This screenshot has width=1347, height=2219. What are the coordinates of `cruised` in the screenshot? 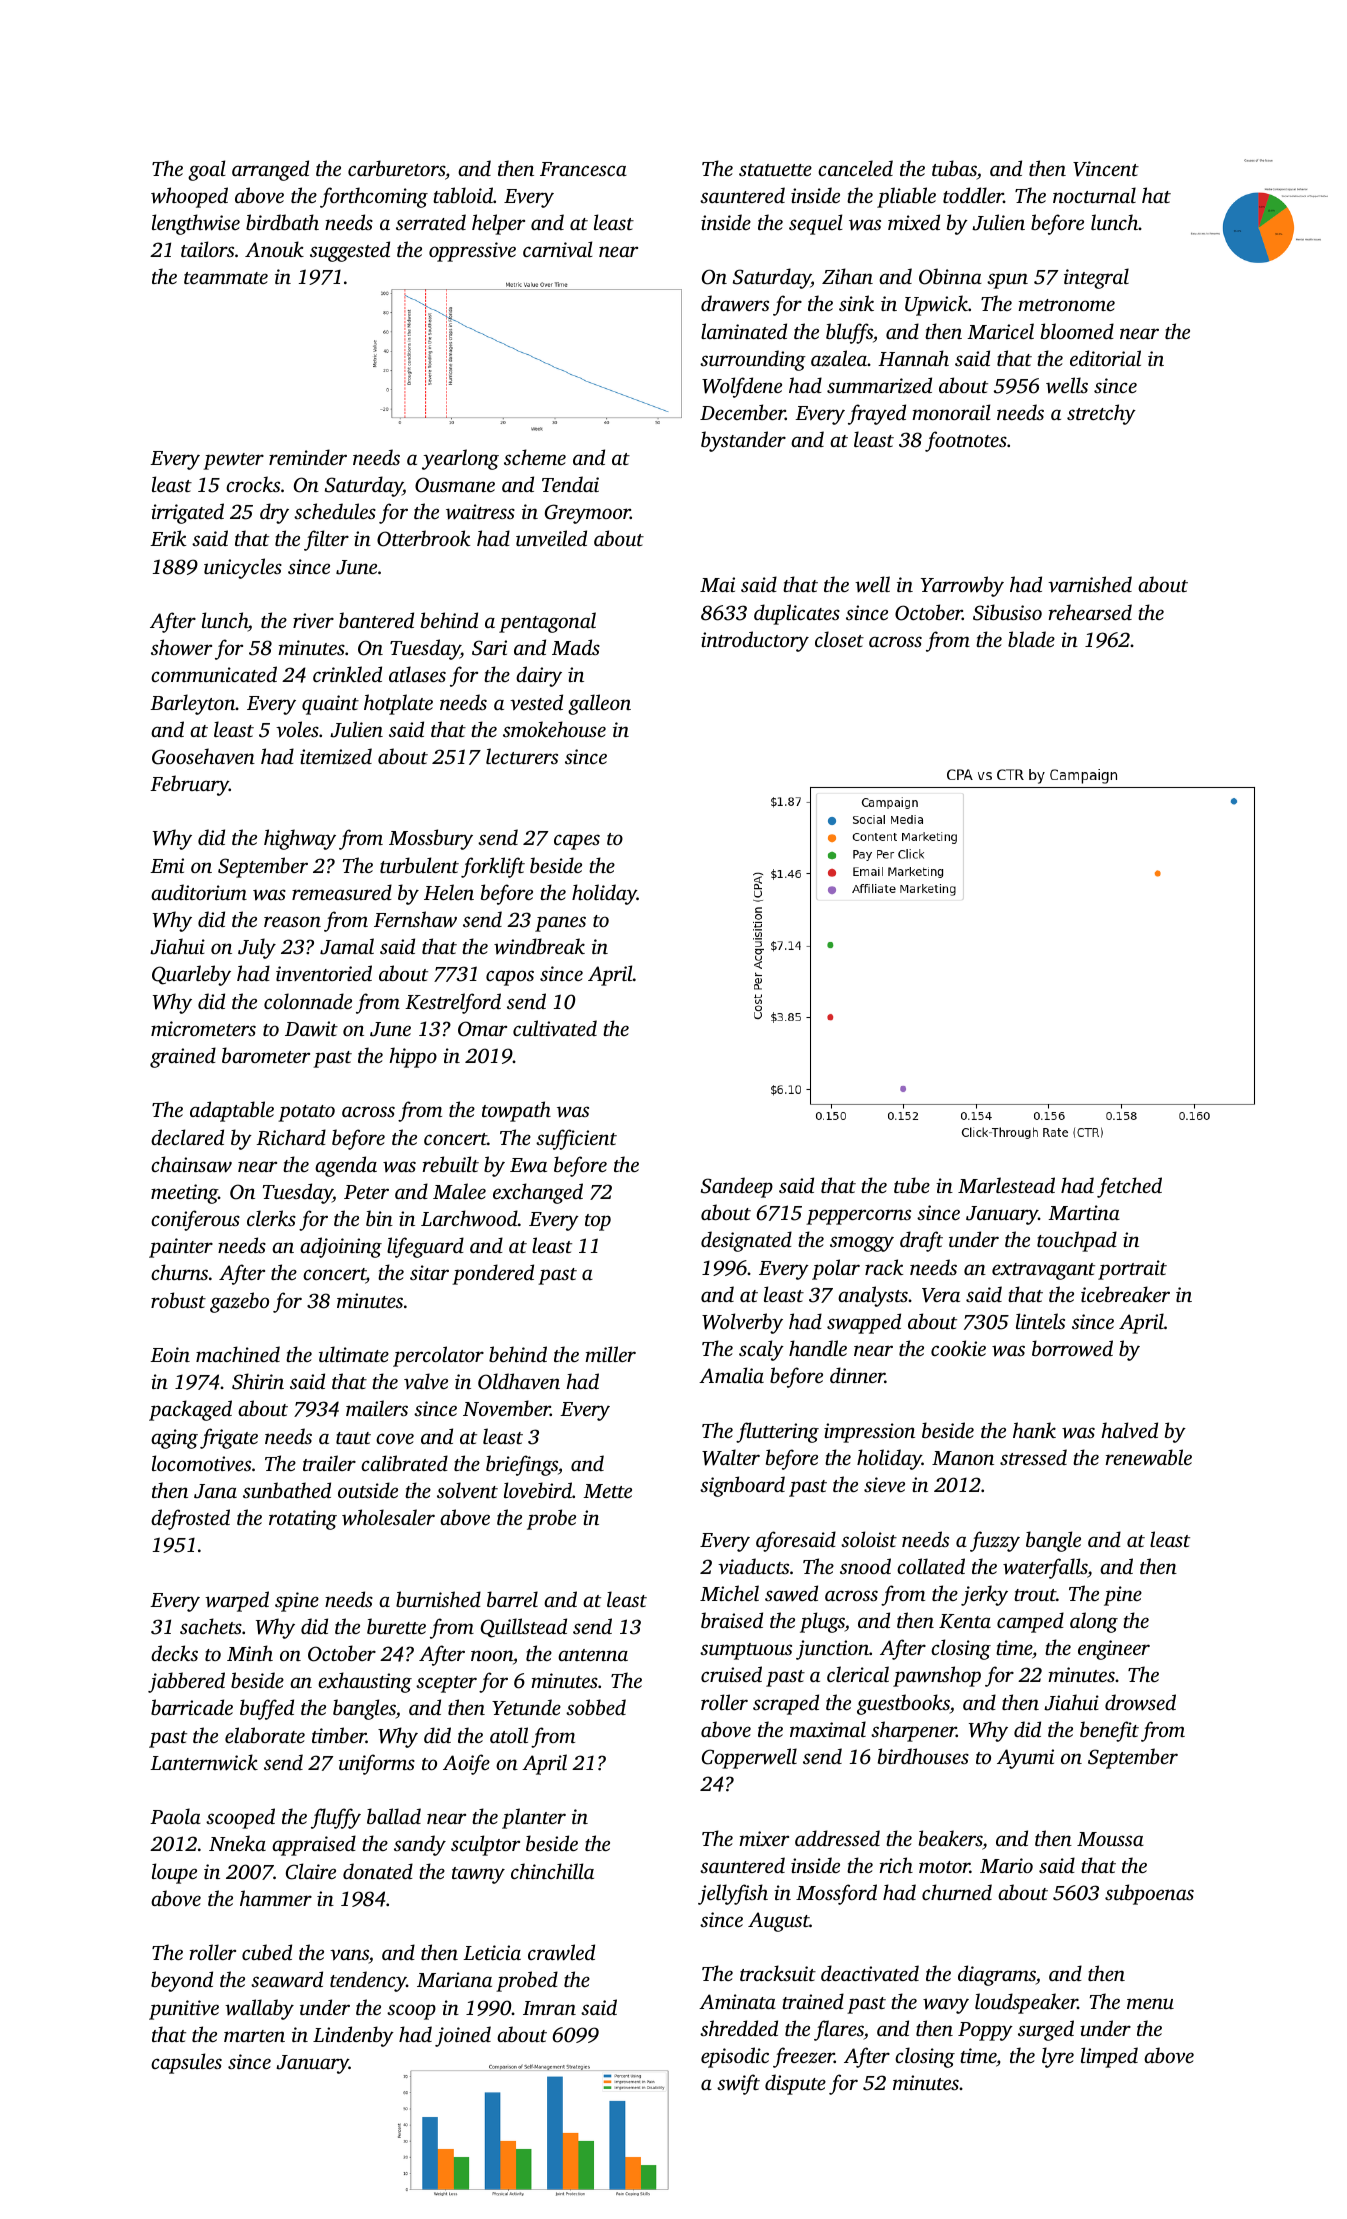 It's located at (731, 1674).
